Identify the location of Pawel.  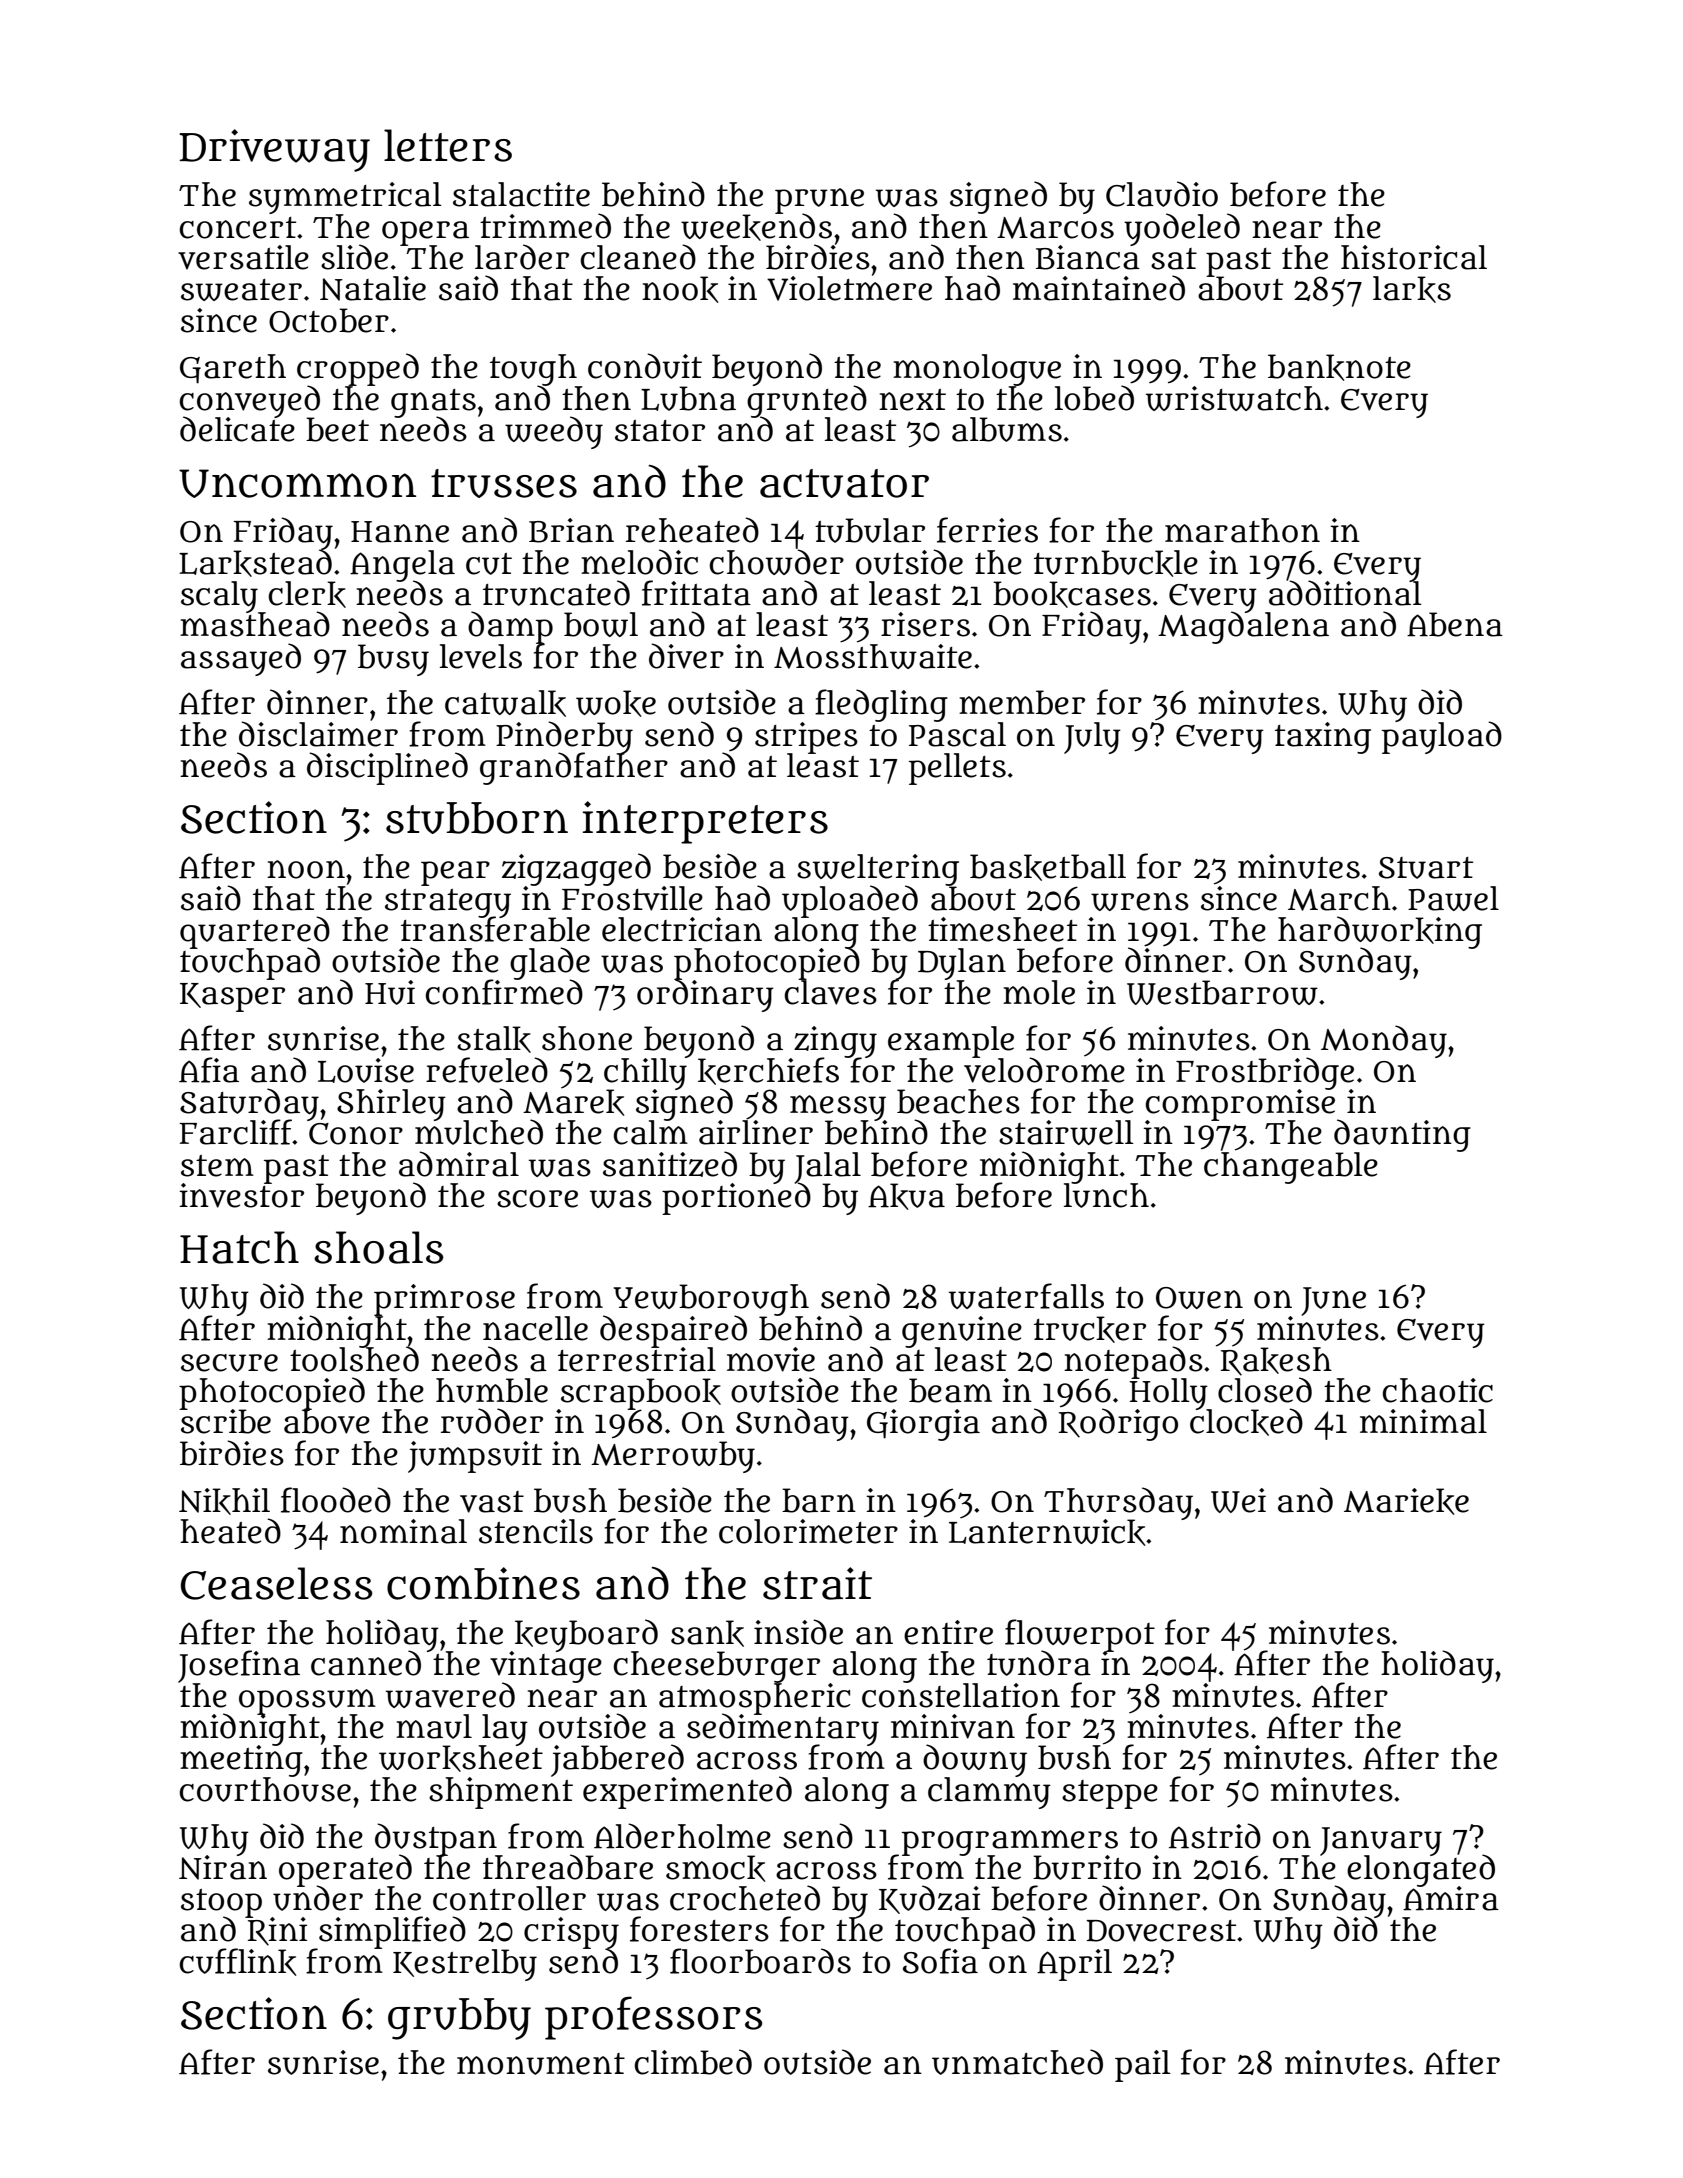
(1453, 898).
